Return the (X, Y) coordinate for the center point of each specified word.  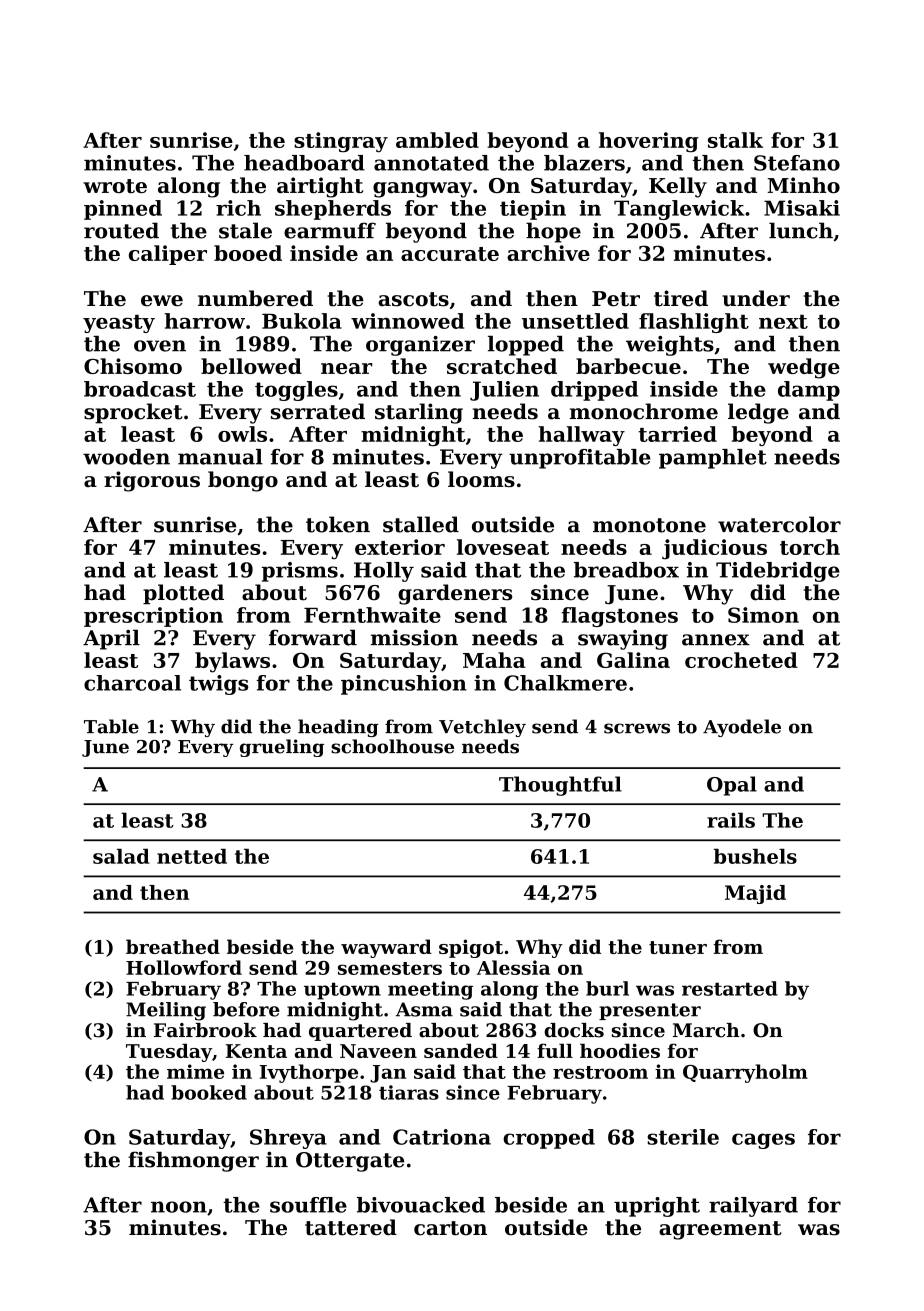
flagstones (620, 617)
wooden (126, 457)
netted (192, 856)
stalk (735, 140)
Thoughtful (560, 786)
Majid (755, 894)
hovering (649, 142)
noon (179, 1207)
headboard (304, 163)
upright (657, 1207)
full (555, 1050)
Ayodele (742, 728)
